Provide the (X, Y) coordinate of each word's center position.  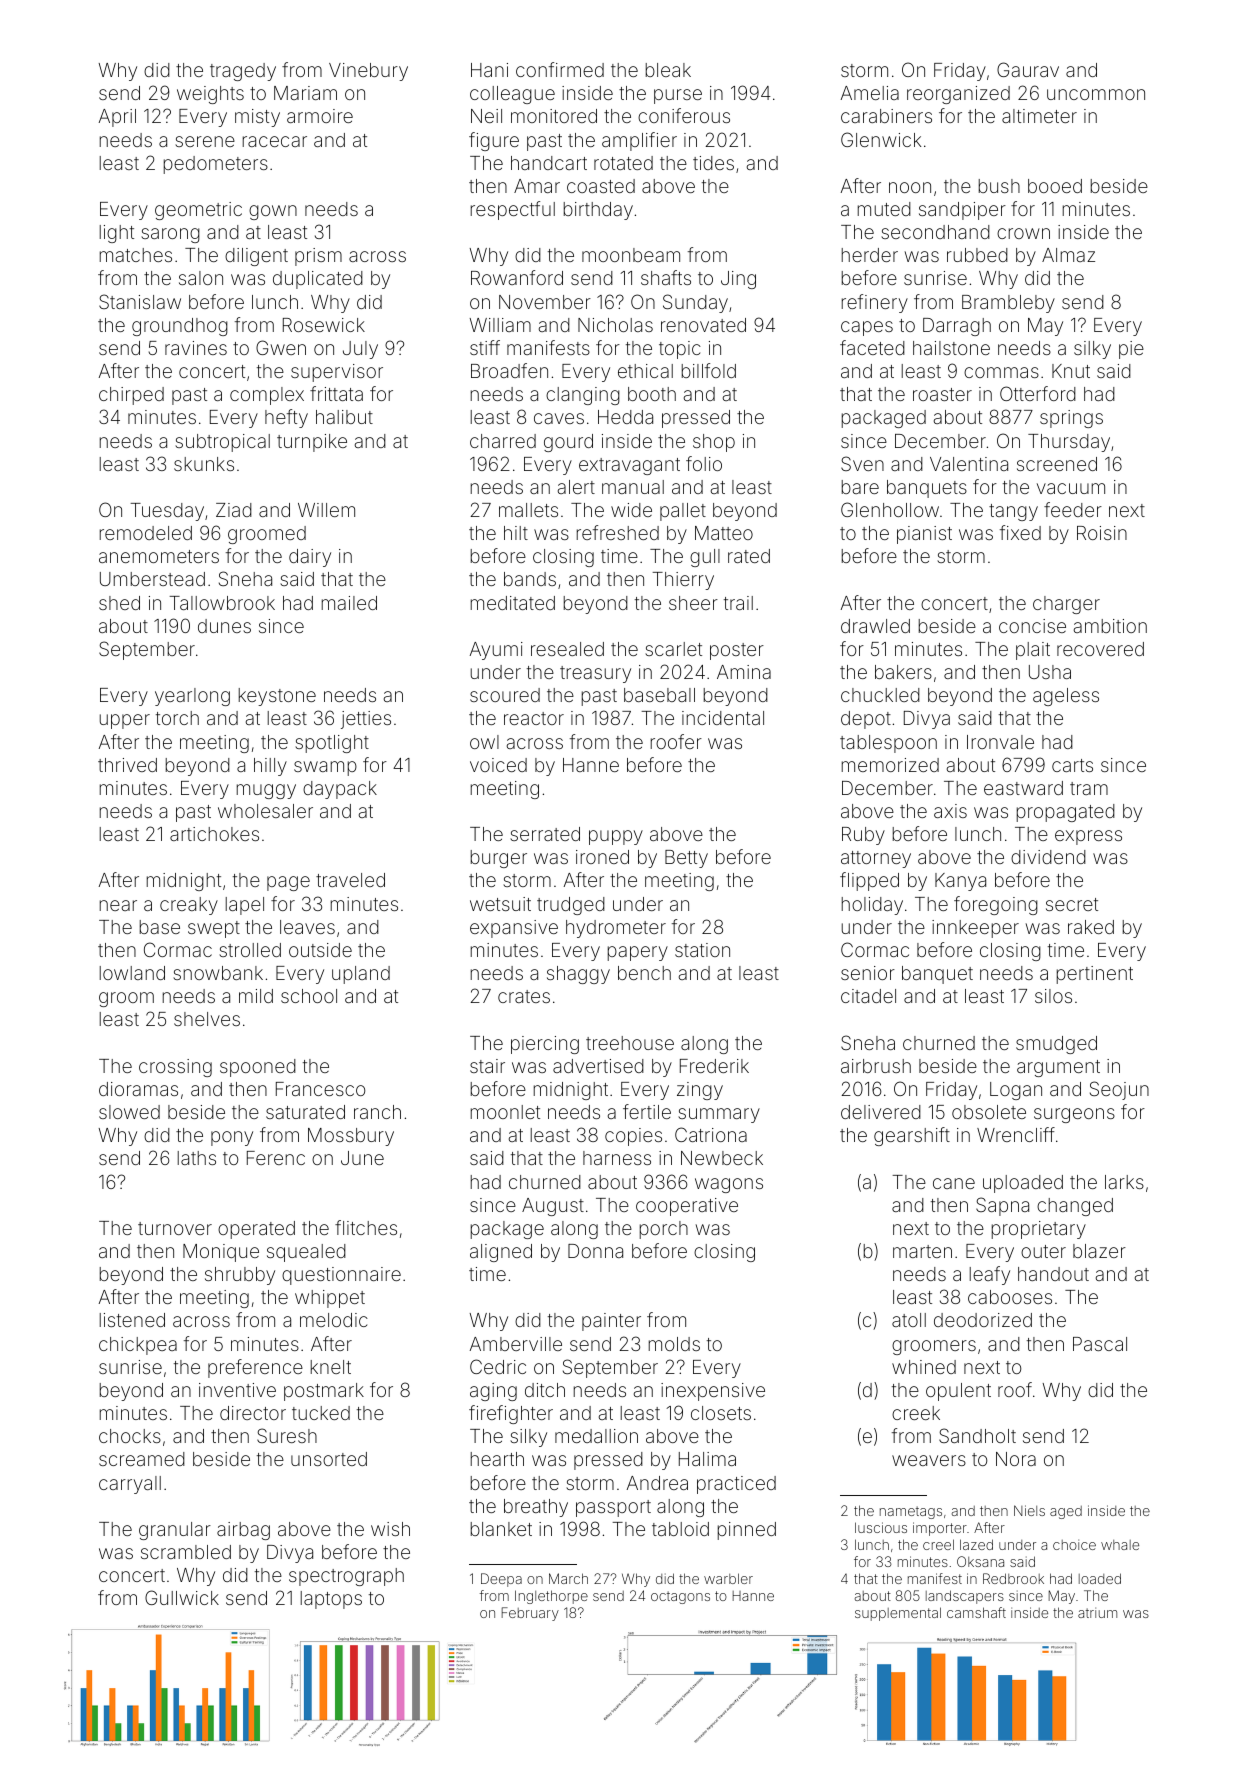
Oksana (980, 1561)
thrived (127, 765)
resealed (567, 649)
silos (1053, 996)
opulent (958, 1392)
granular (175, 1531)
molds (674, 1344)
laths (197, 1158)
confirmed (560, 69)
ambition (1110, 626)
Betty (686, 859)
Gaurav (1028, 69)
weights (210, 95)
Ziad (234, 510)
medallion (596, 1436)
